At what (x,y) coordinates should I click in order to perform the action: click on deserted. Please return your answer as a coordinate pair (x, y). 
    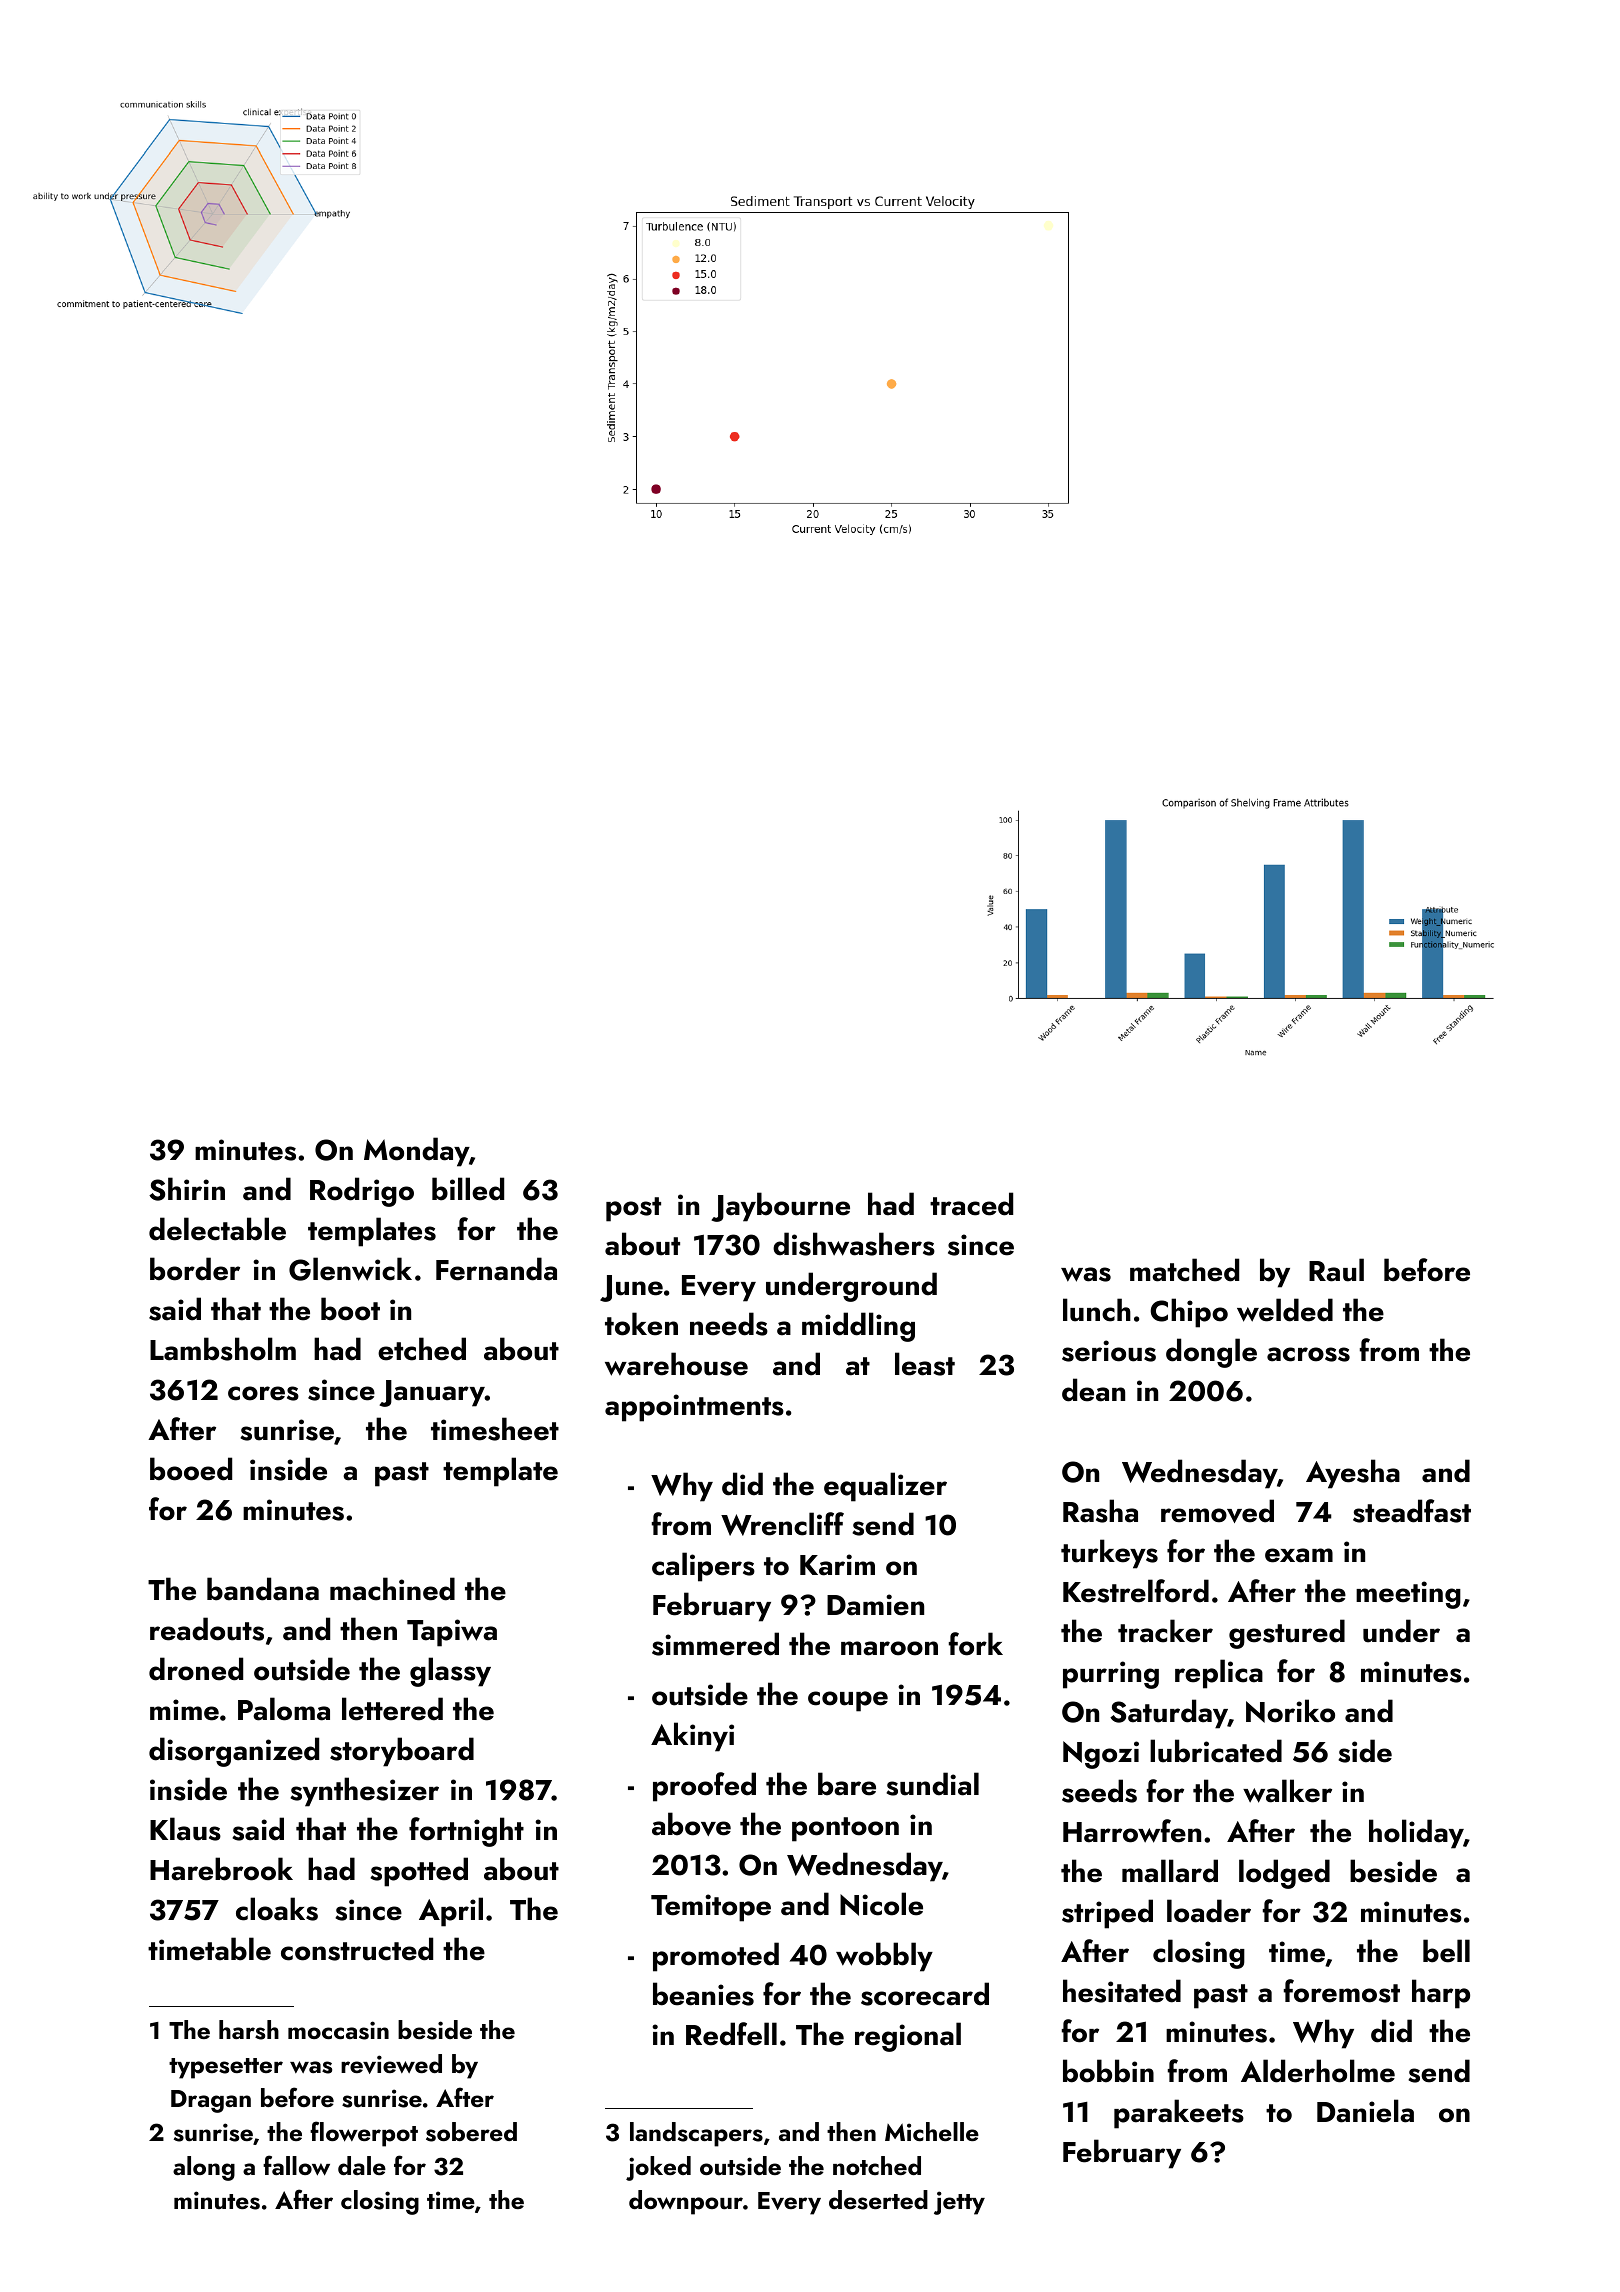
    Looking at the image, I should click on (878, 2200).
